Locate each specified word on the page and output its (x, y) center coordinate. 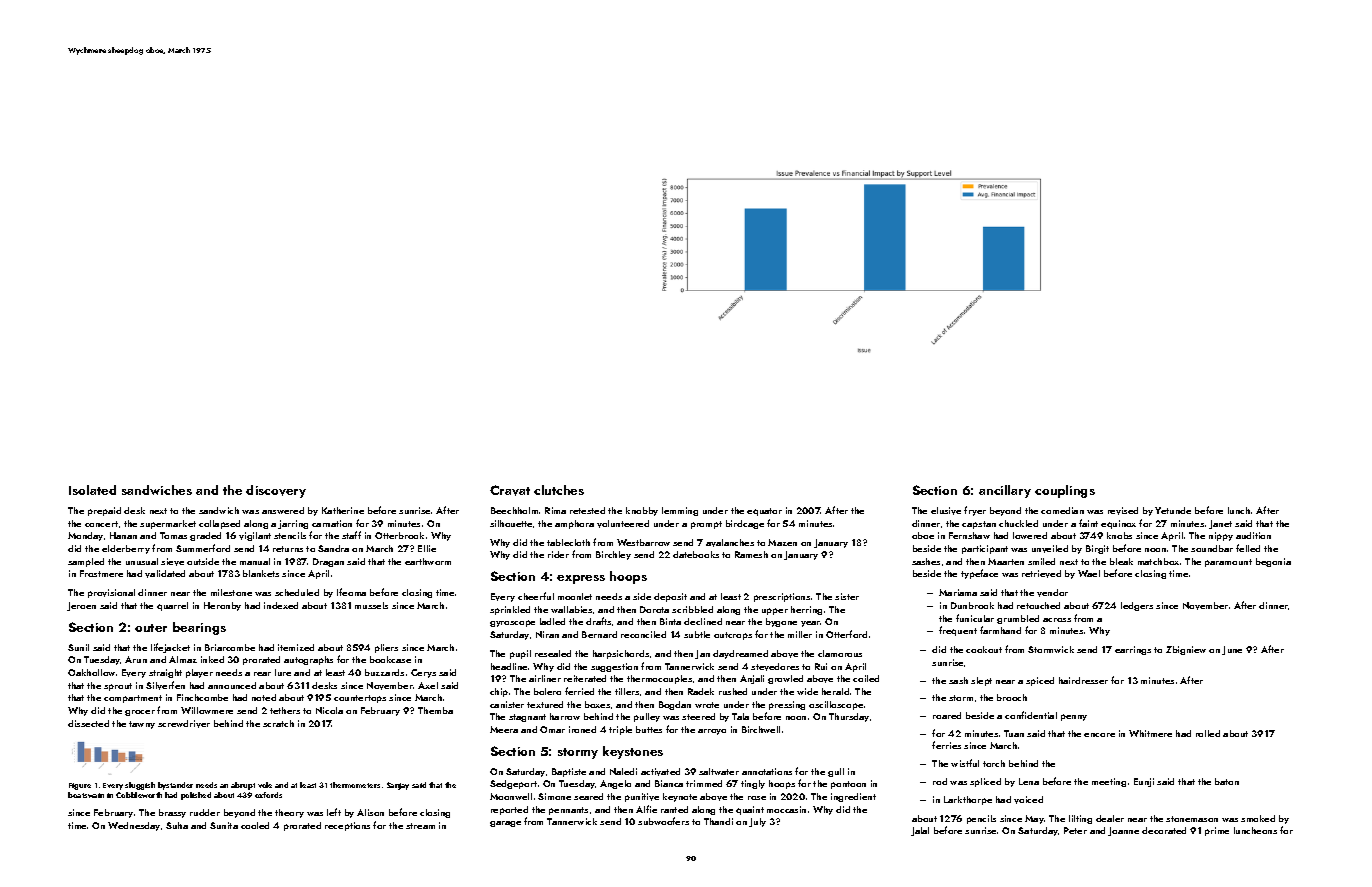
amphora (574, 524)
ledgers (1137, 606)
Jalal (920, 831)
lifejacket (170, 648)
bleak (1121, 561)
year (811, 624)
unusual (142, 561)
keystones (633, 752)
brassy (172, 813)
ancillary (1005, 491)
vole (265, 785)
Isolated (92, 490)
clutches (559, 490)
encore (1099, 735)
